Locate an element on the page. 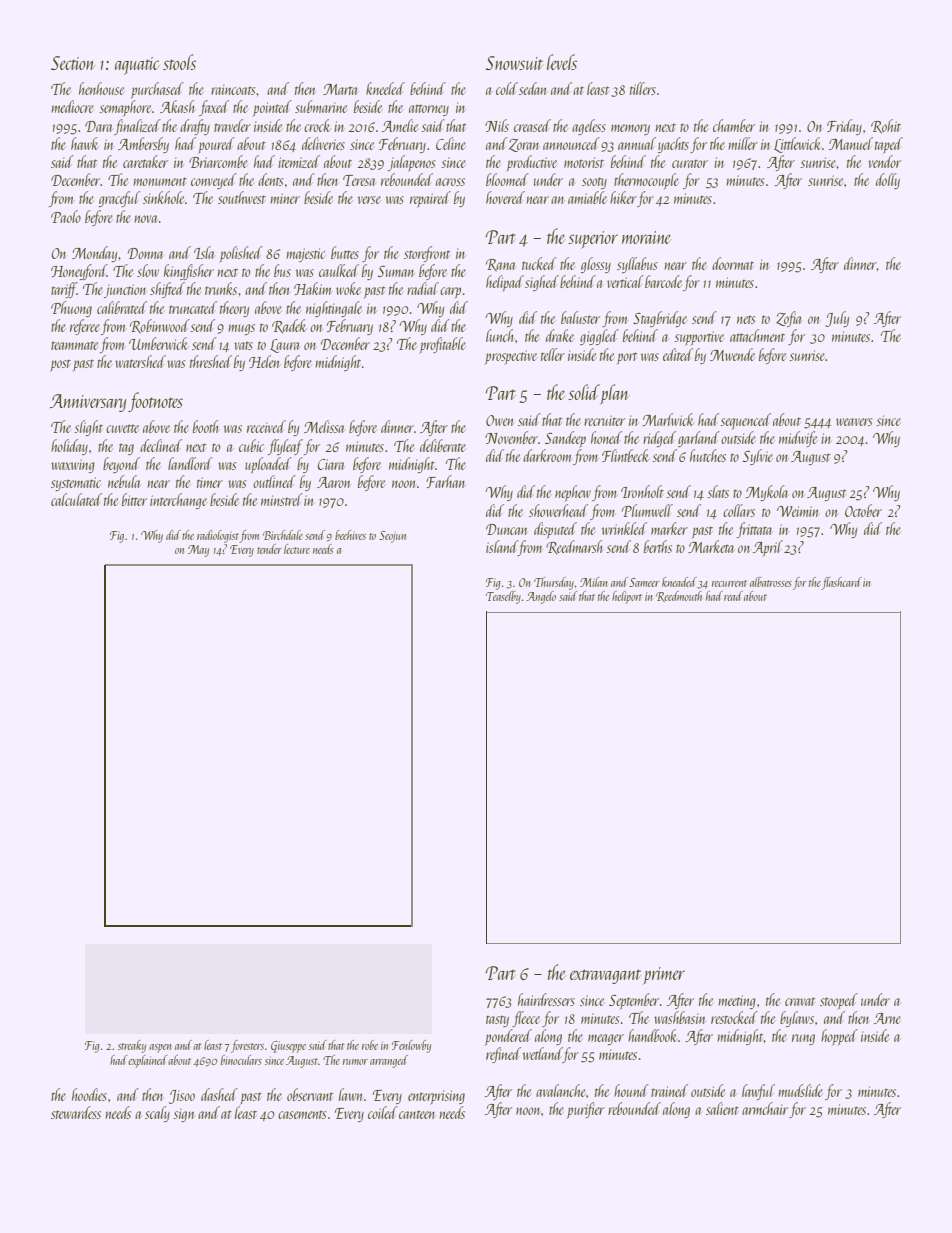 This document has width=952, height=1233. creased is located at coordinates (532, 125).
